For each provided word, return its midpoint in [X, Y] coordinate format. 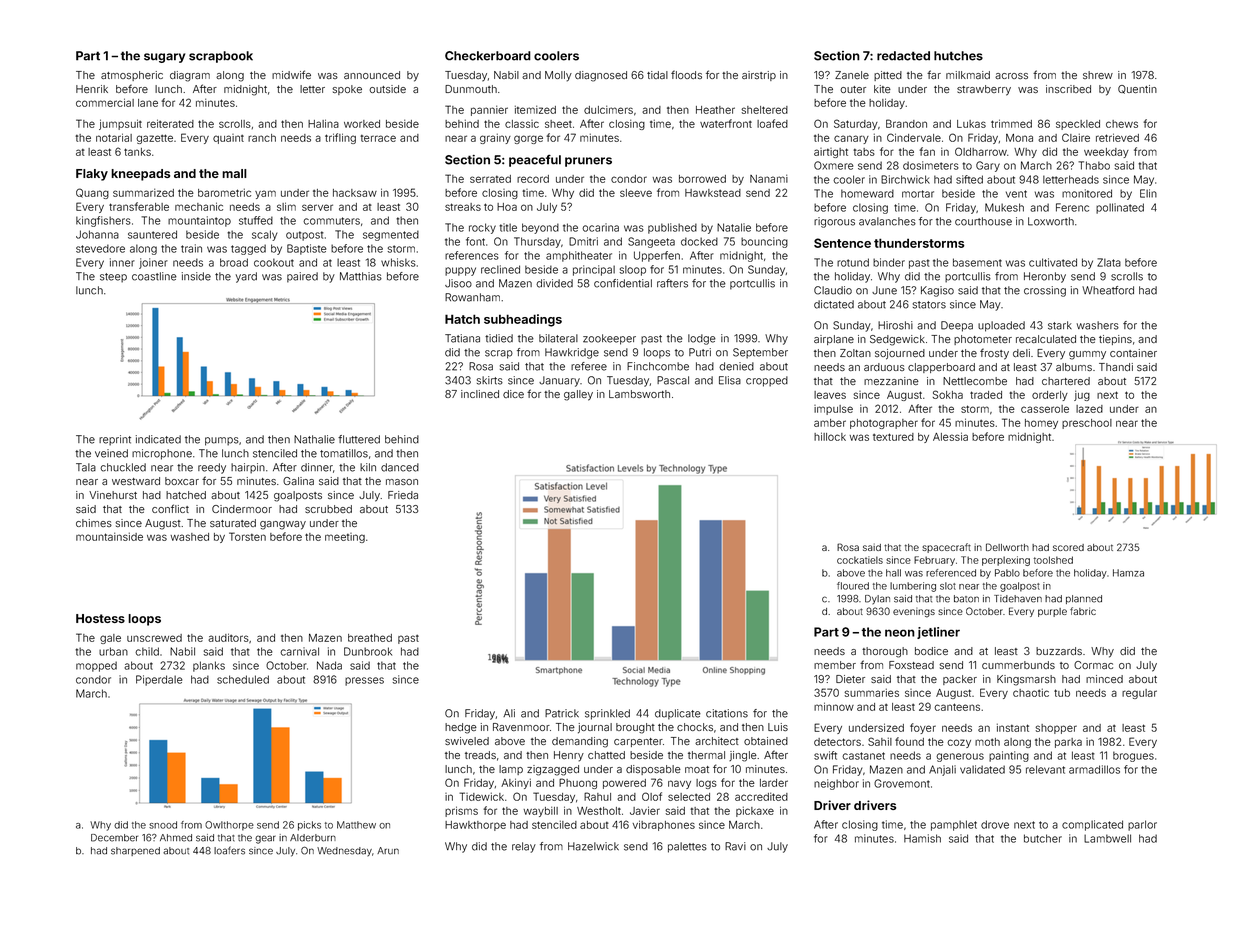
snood [163, 825]
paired [302, 277]
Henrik [92, 89]
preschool [1087, 424]
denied [736, 366]
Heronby [1045, 277]
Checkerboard [488, 56]
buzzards [1059, 651]
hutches [958, 56]
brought [635, 728]
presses [364, 681]
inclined [480, 394]
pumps [222, 441]
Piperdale [159, 680]
